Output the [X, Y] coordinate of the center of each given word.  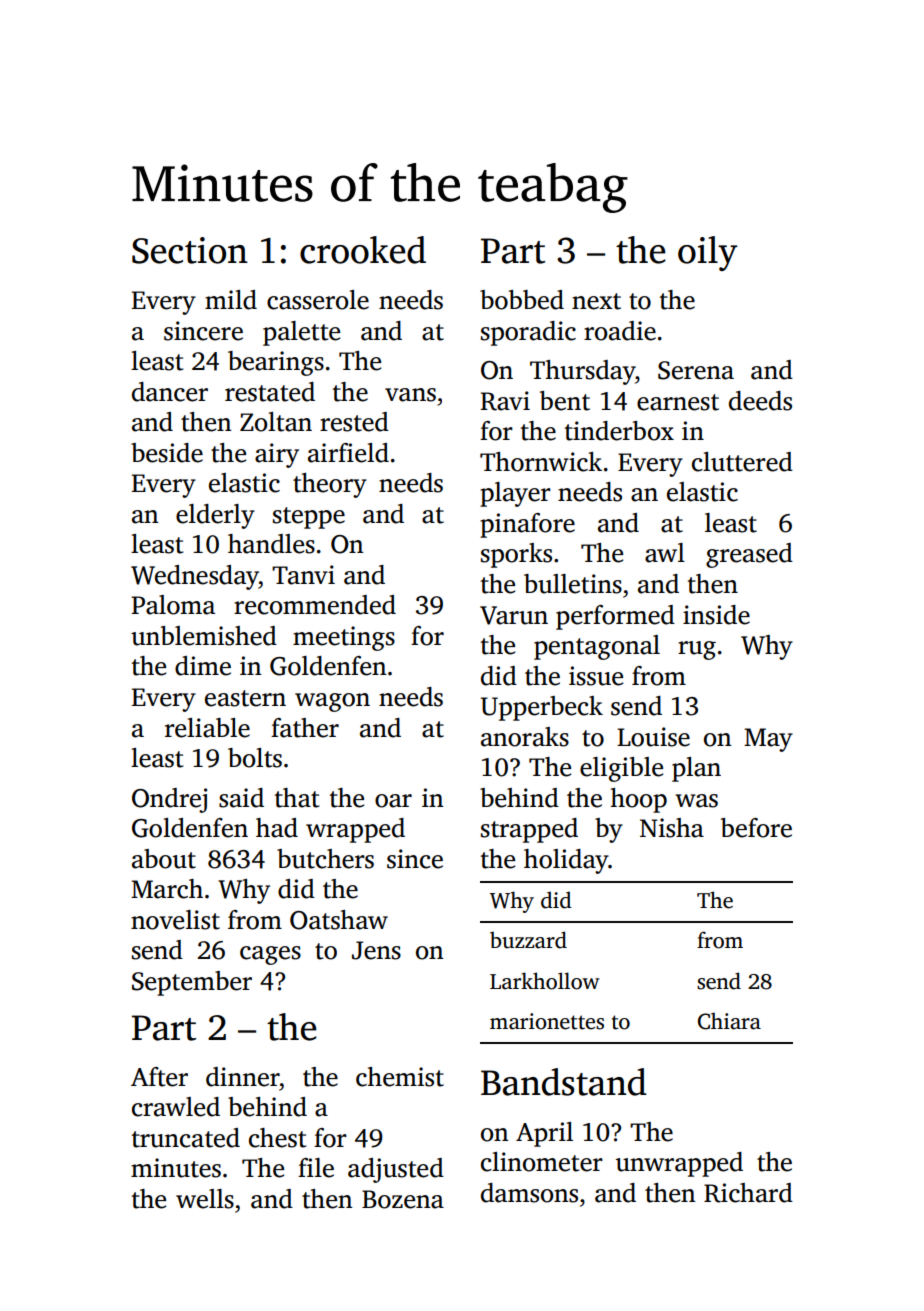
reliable [207, 728]
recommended [315, 605]
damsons [529, 1193]
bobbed [522, 300]
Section [189, 250]
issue [596, 676]
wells [205, 1199]
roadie [620, 331]
